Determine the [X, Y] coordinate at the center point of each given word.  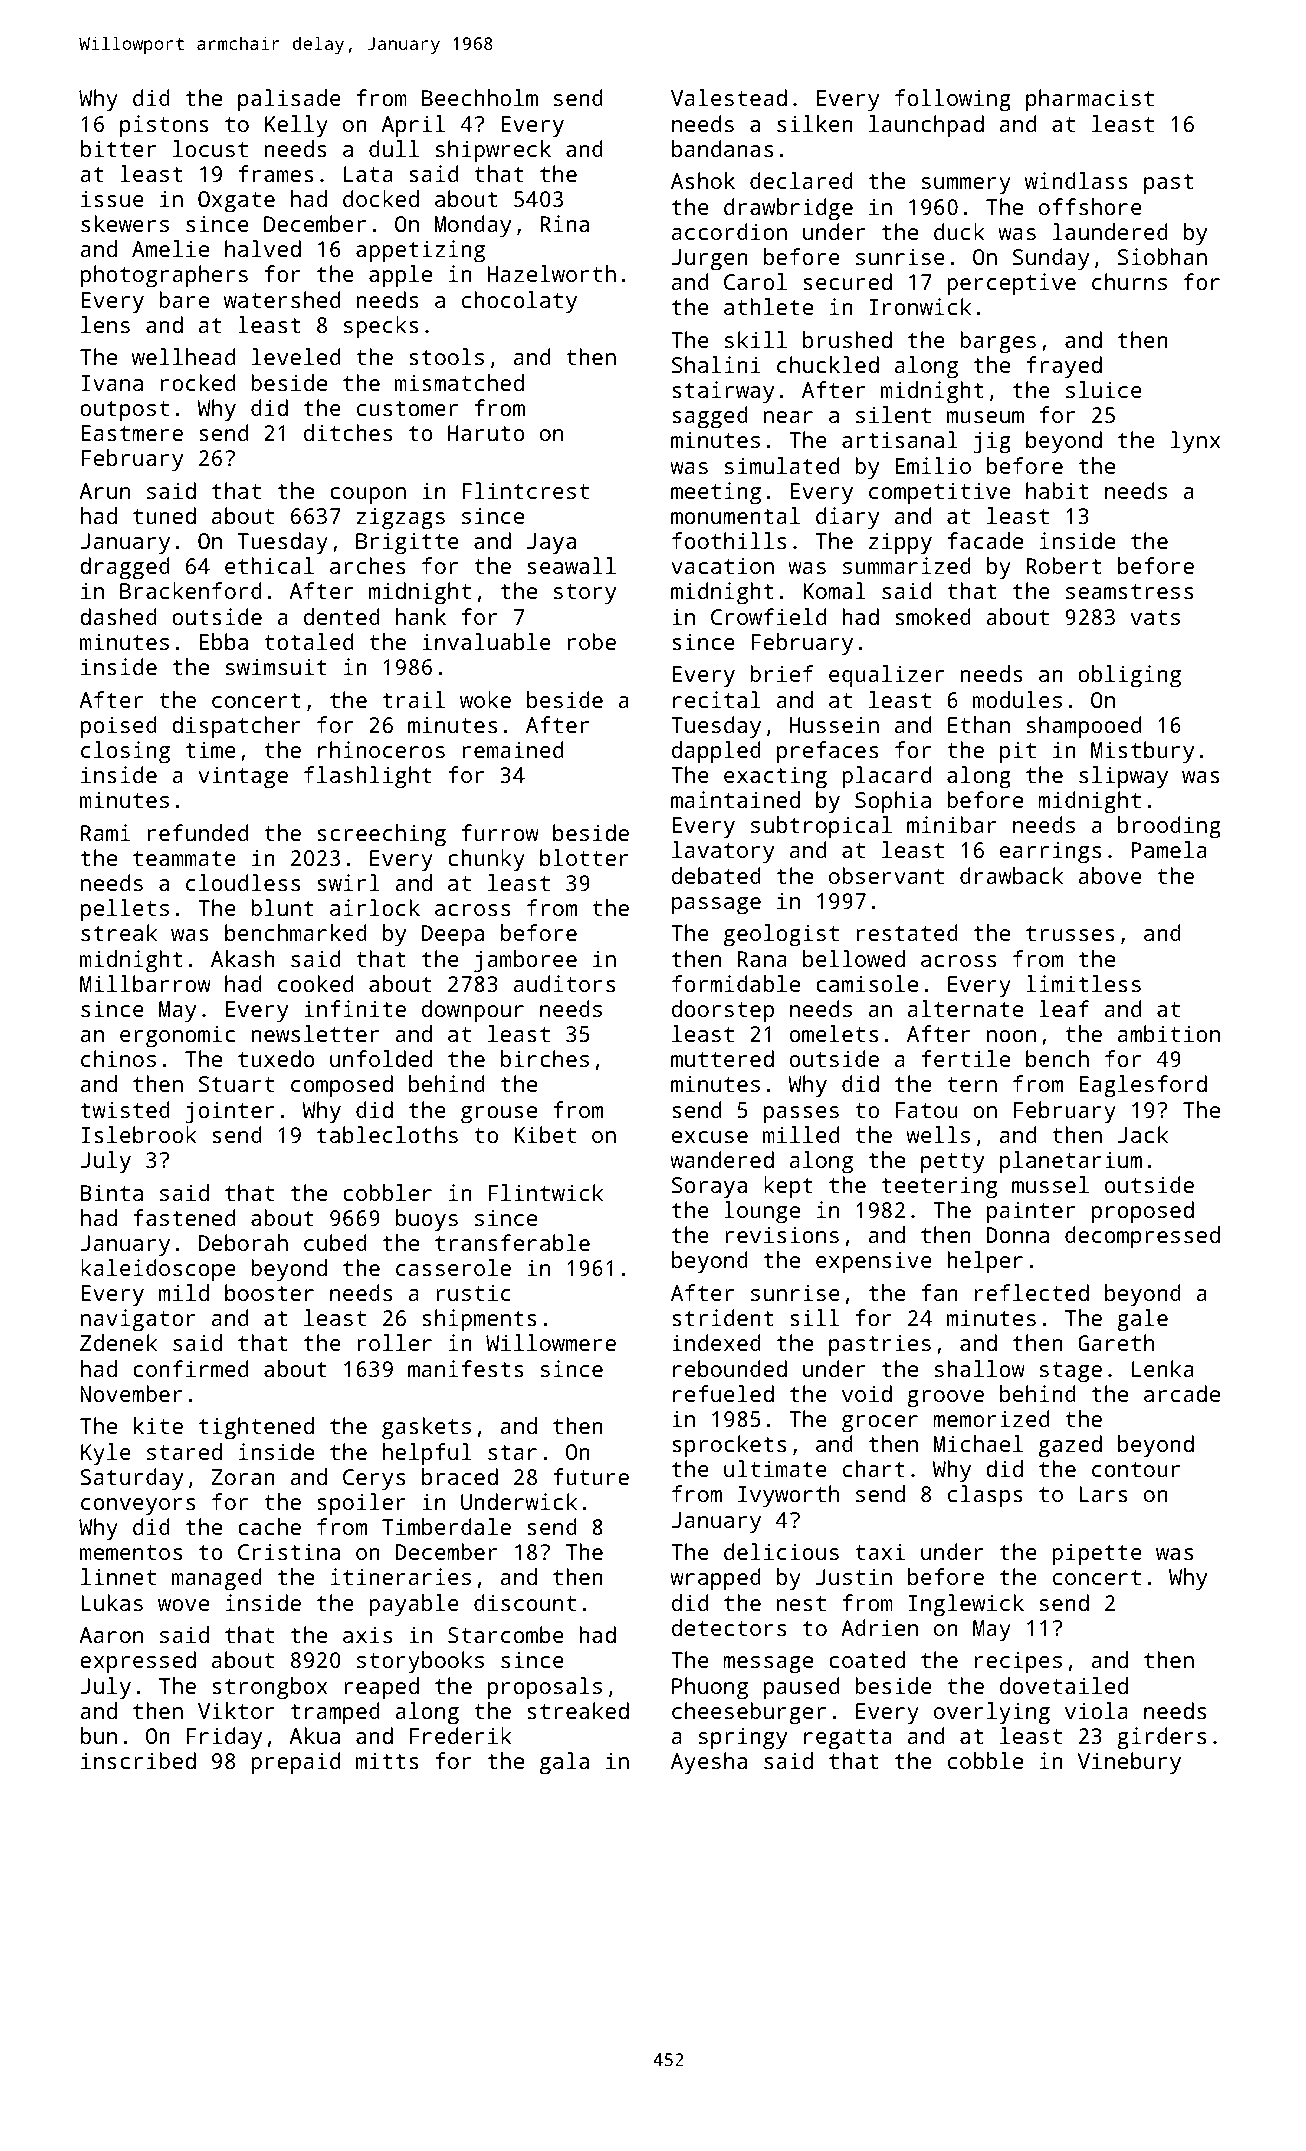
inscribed [138, 1760]
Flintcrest [525, 490]
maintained [735, 799]
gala [564, 1763]
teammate [184, 858]
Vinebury [1129, 1763]
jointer [229, 1112]
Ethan [979, 724]
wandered [722, 1159]
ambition [1169, 1033]
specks [381, 327]
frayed [1064, 367]
